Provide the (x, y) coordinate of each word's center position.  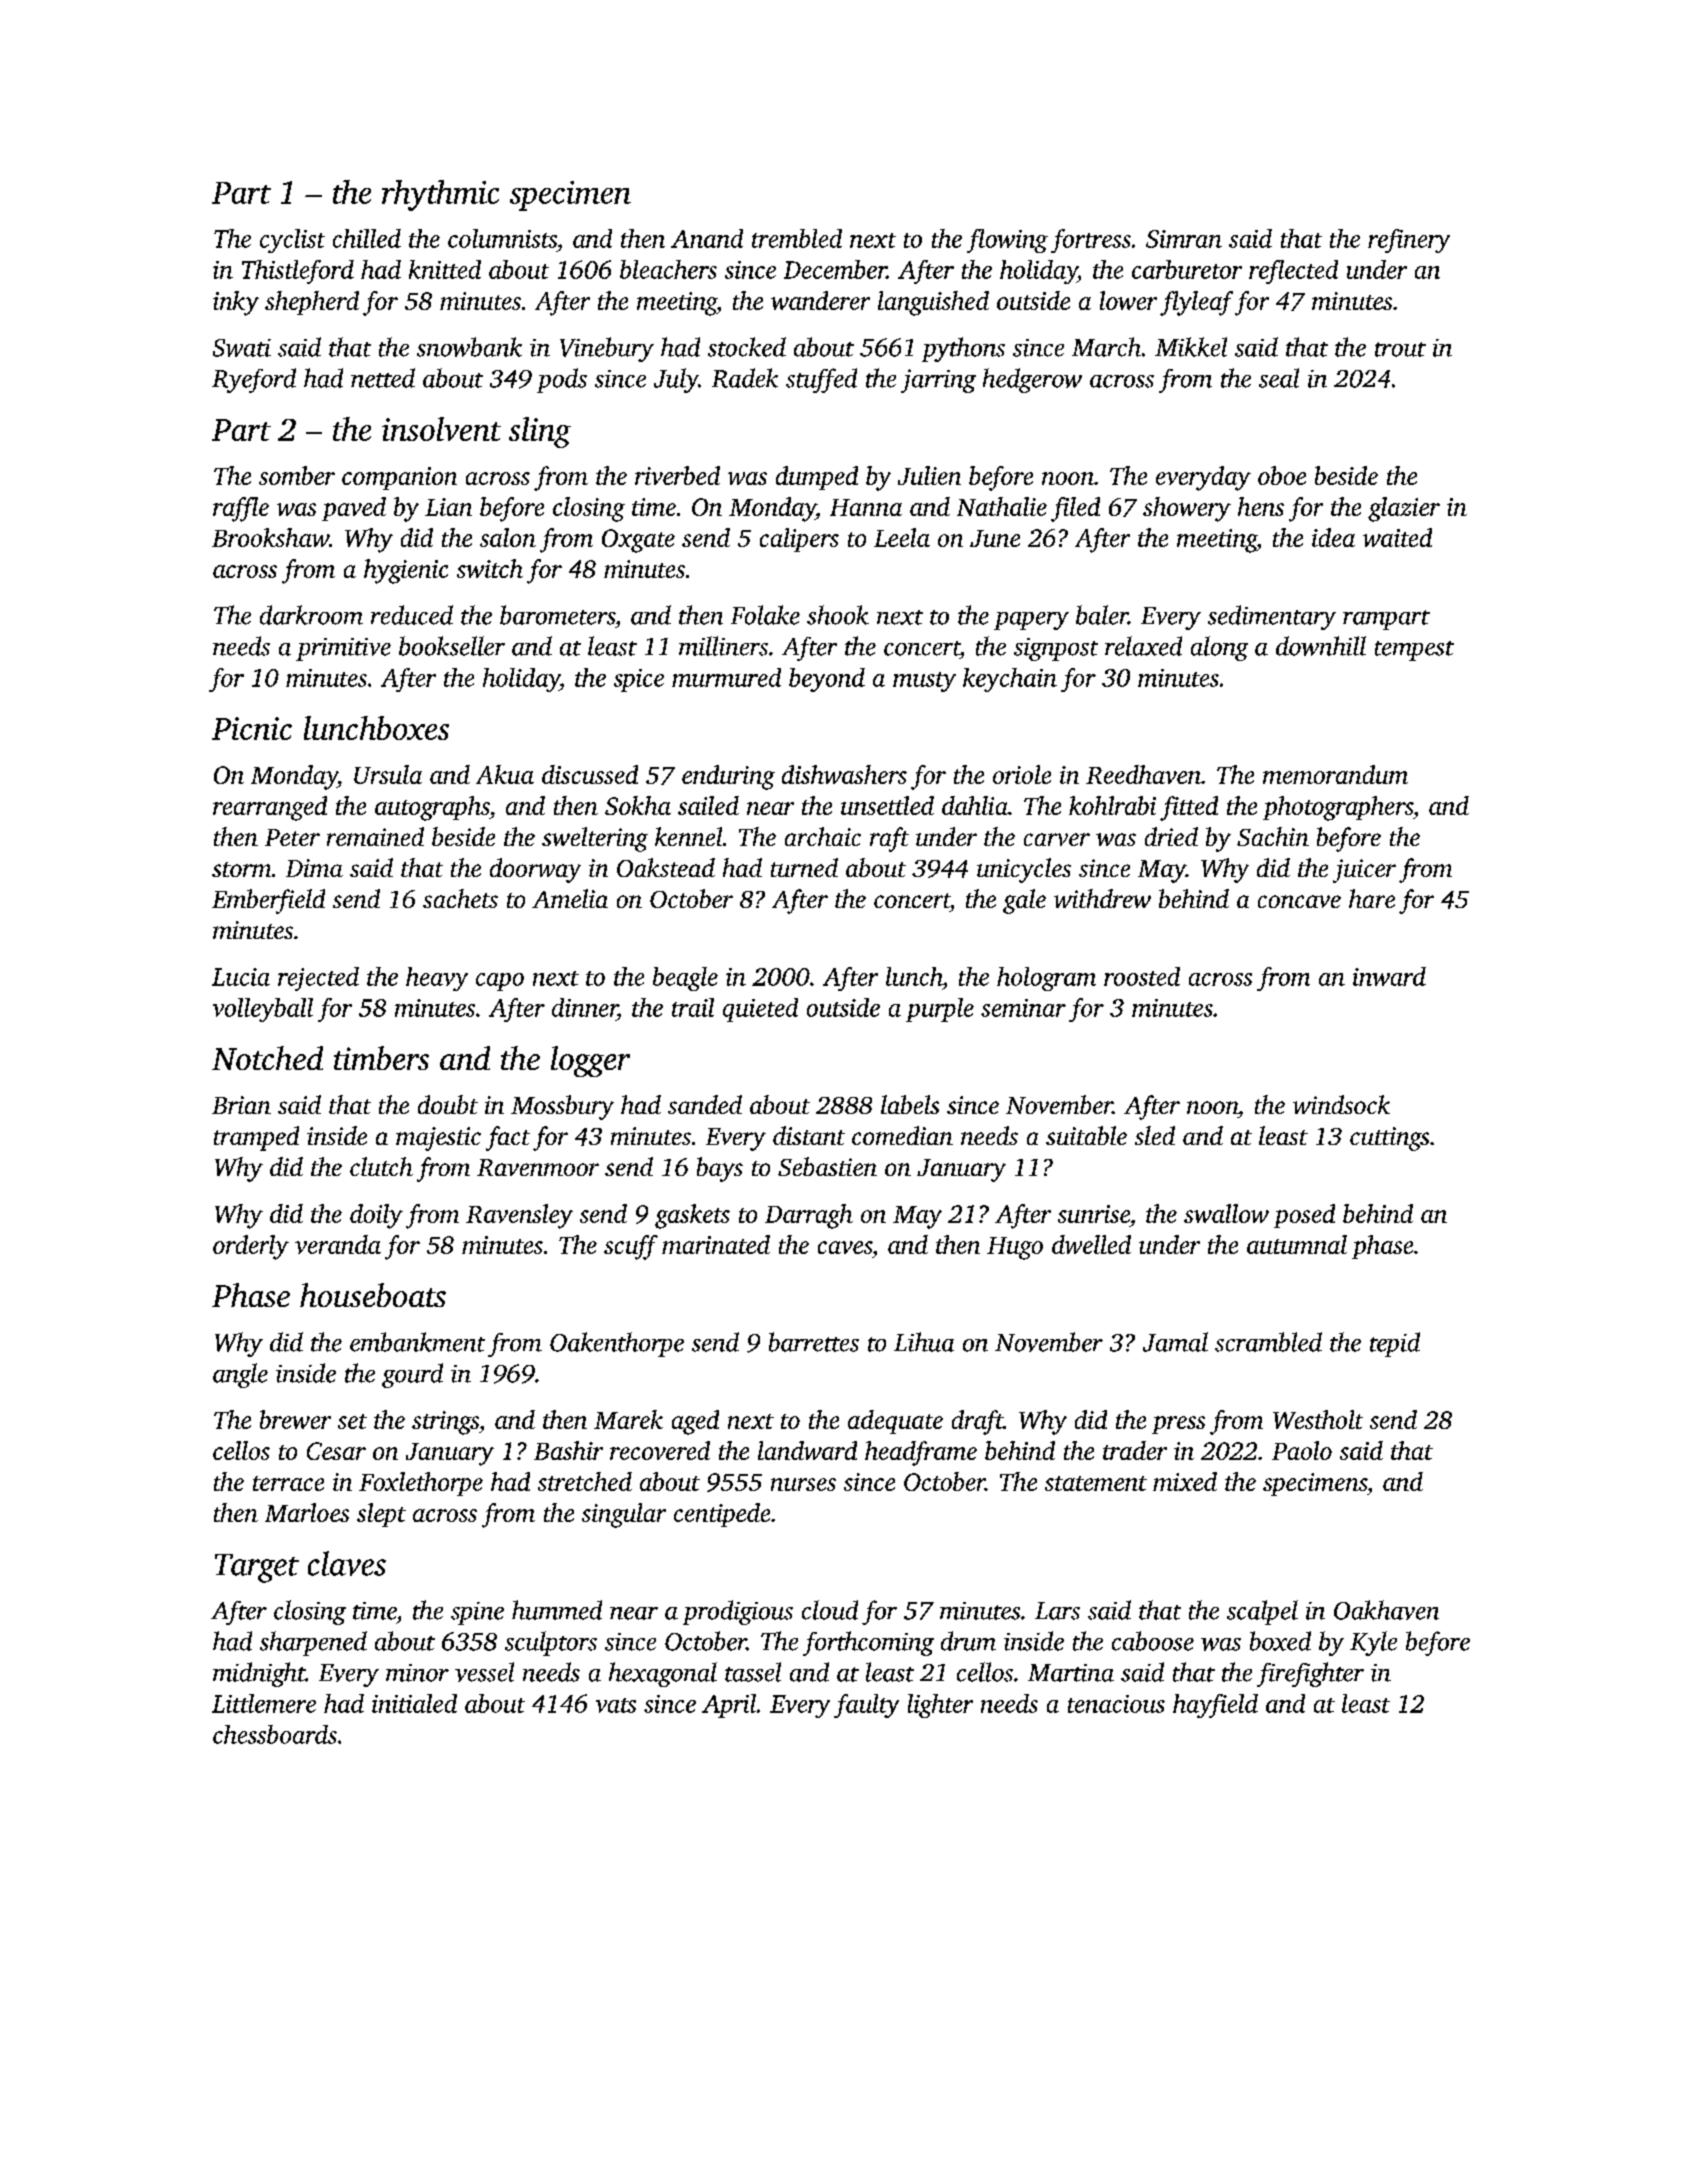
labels (910, 1104)
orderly (251, 1247)
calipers (799, 540)
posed (1304, 1216)
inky (236, 303)
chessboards (275, 1734)
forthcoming (868, 1643)
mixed (1185, 1481)
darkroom (311, 615)
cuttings (1389, 1139)
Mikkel (1191, 347)
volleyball (263, 1010)
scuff (631, 1247)
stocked (747, 347)
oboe (1282, 475)
